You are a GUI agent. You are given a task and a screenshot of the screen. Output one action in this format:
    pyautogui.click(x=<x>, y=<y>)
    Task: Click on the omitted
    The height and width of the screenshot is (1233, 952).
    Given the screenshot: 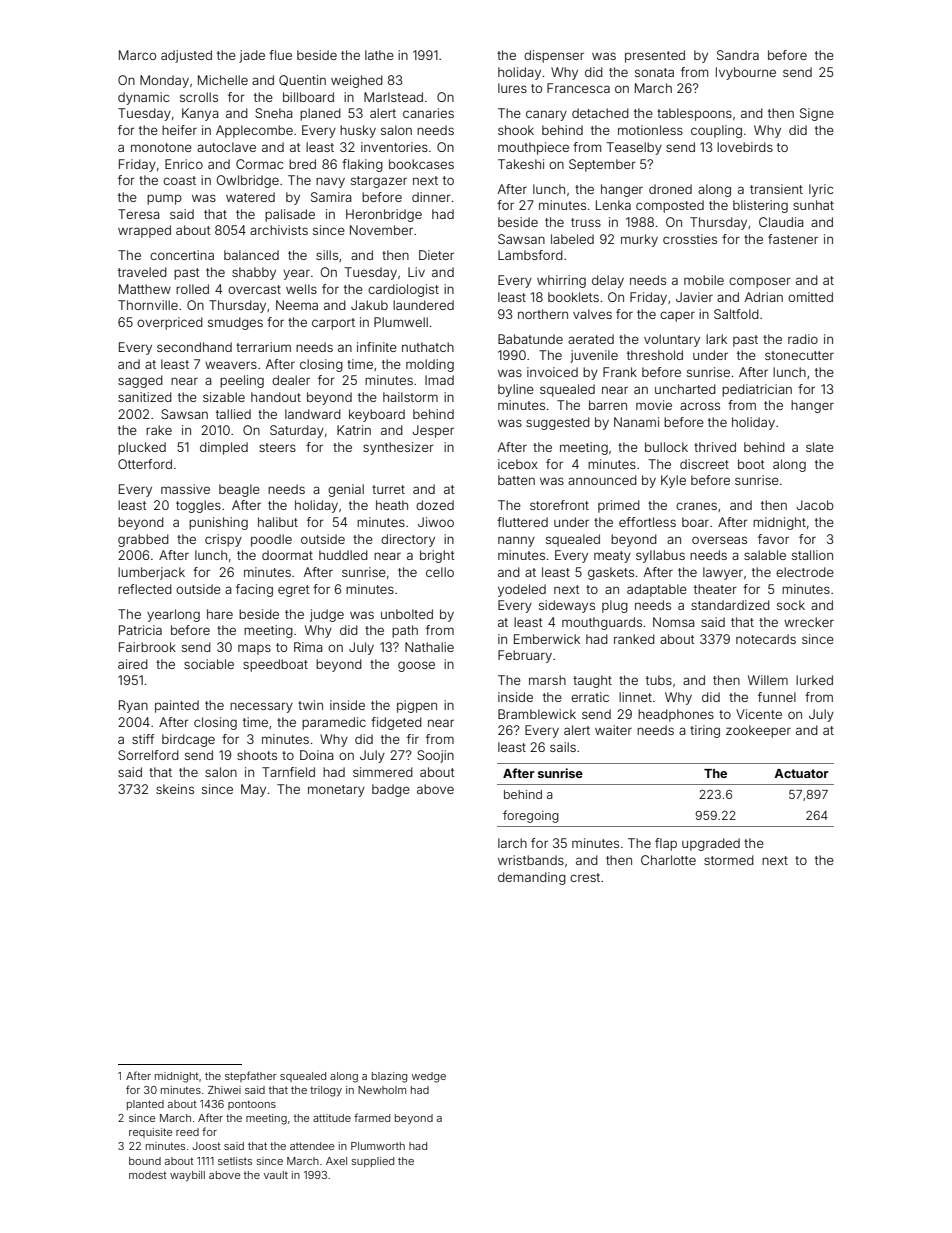 What is the action you would take?
    pyautogui.click(x=810, y=297)
